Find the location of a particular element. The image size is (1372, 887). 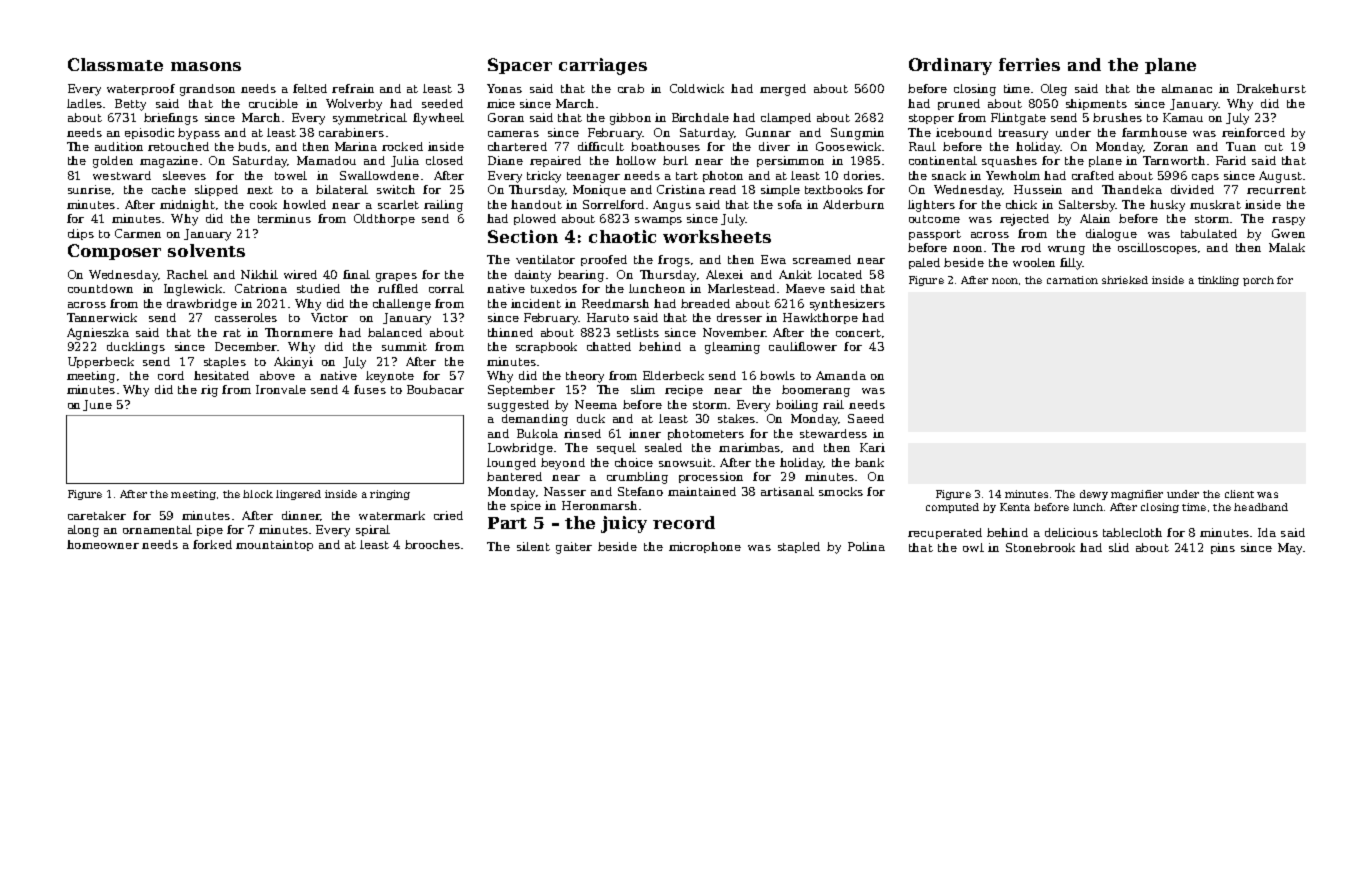

gaiter is located at coordinates (574, 548).
